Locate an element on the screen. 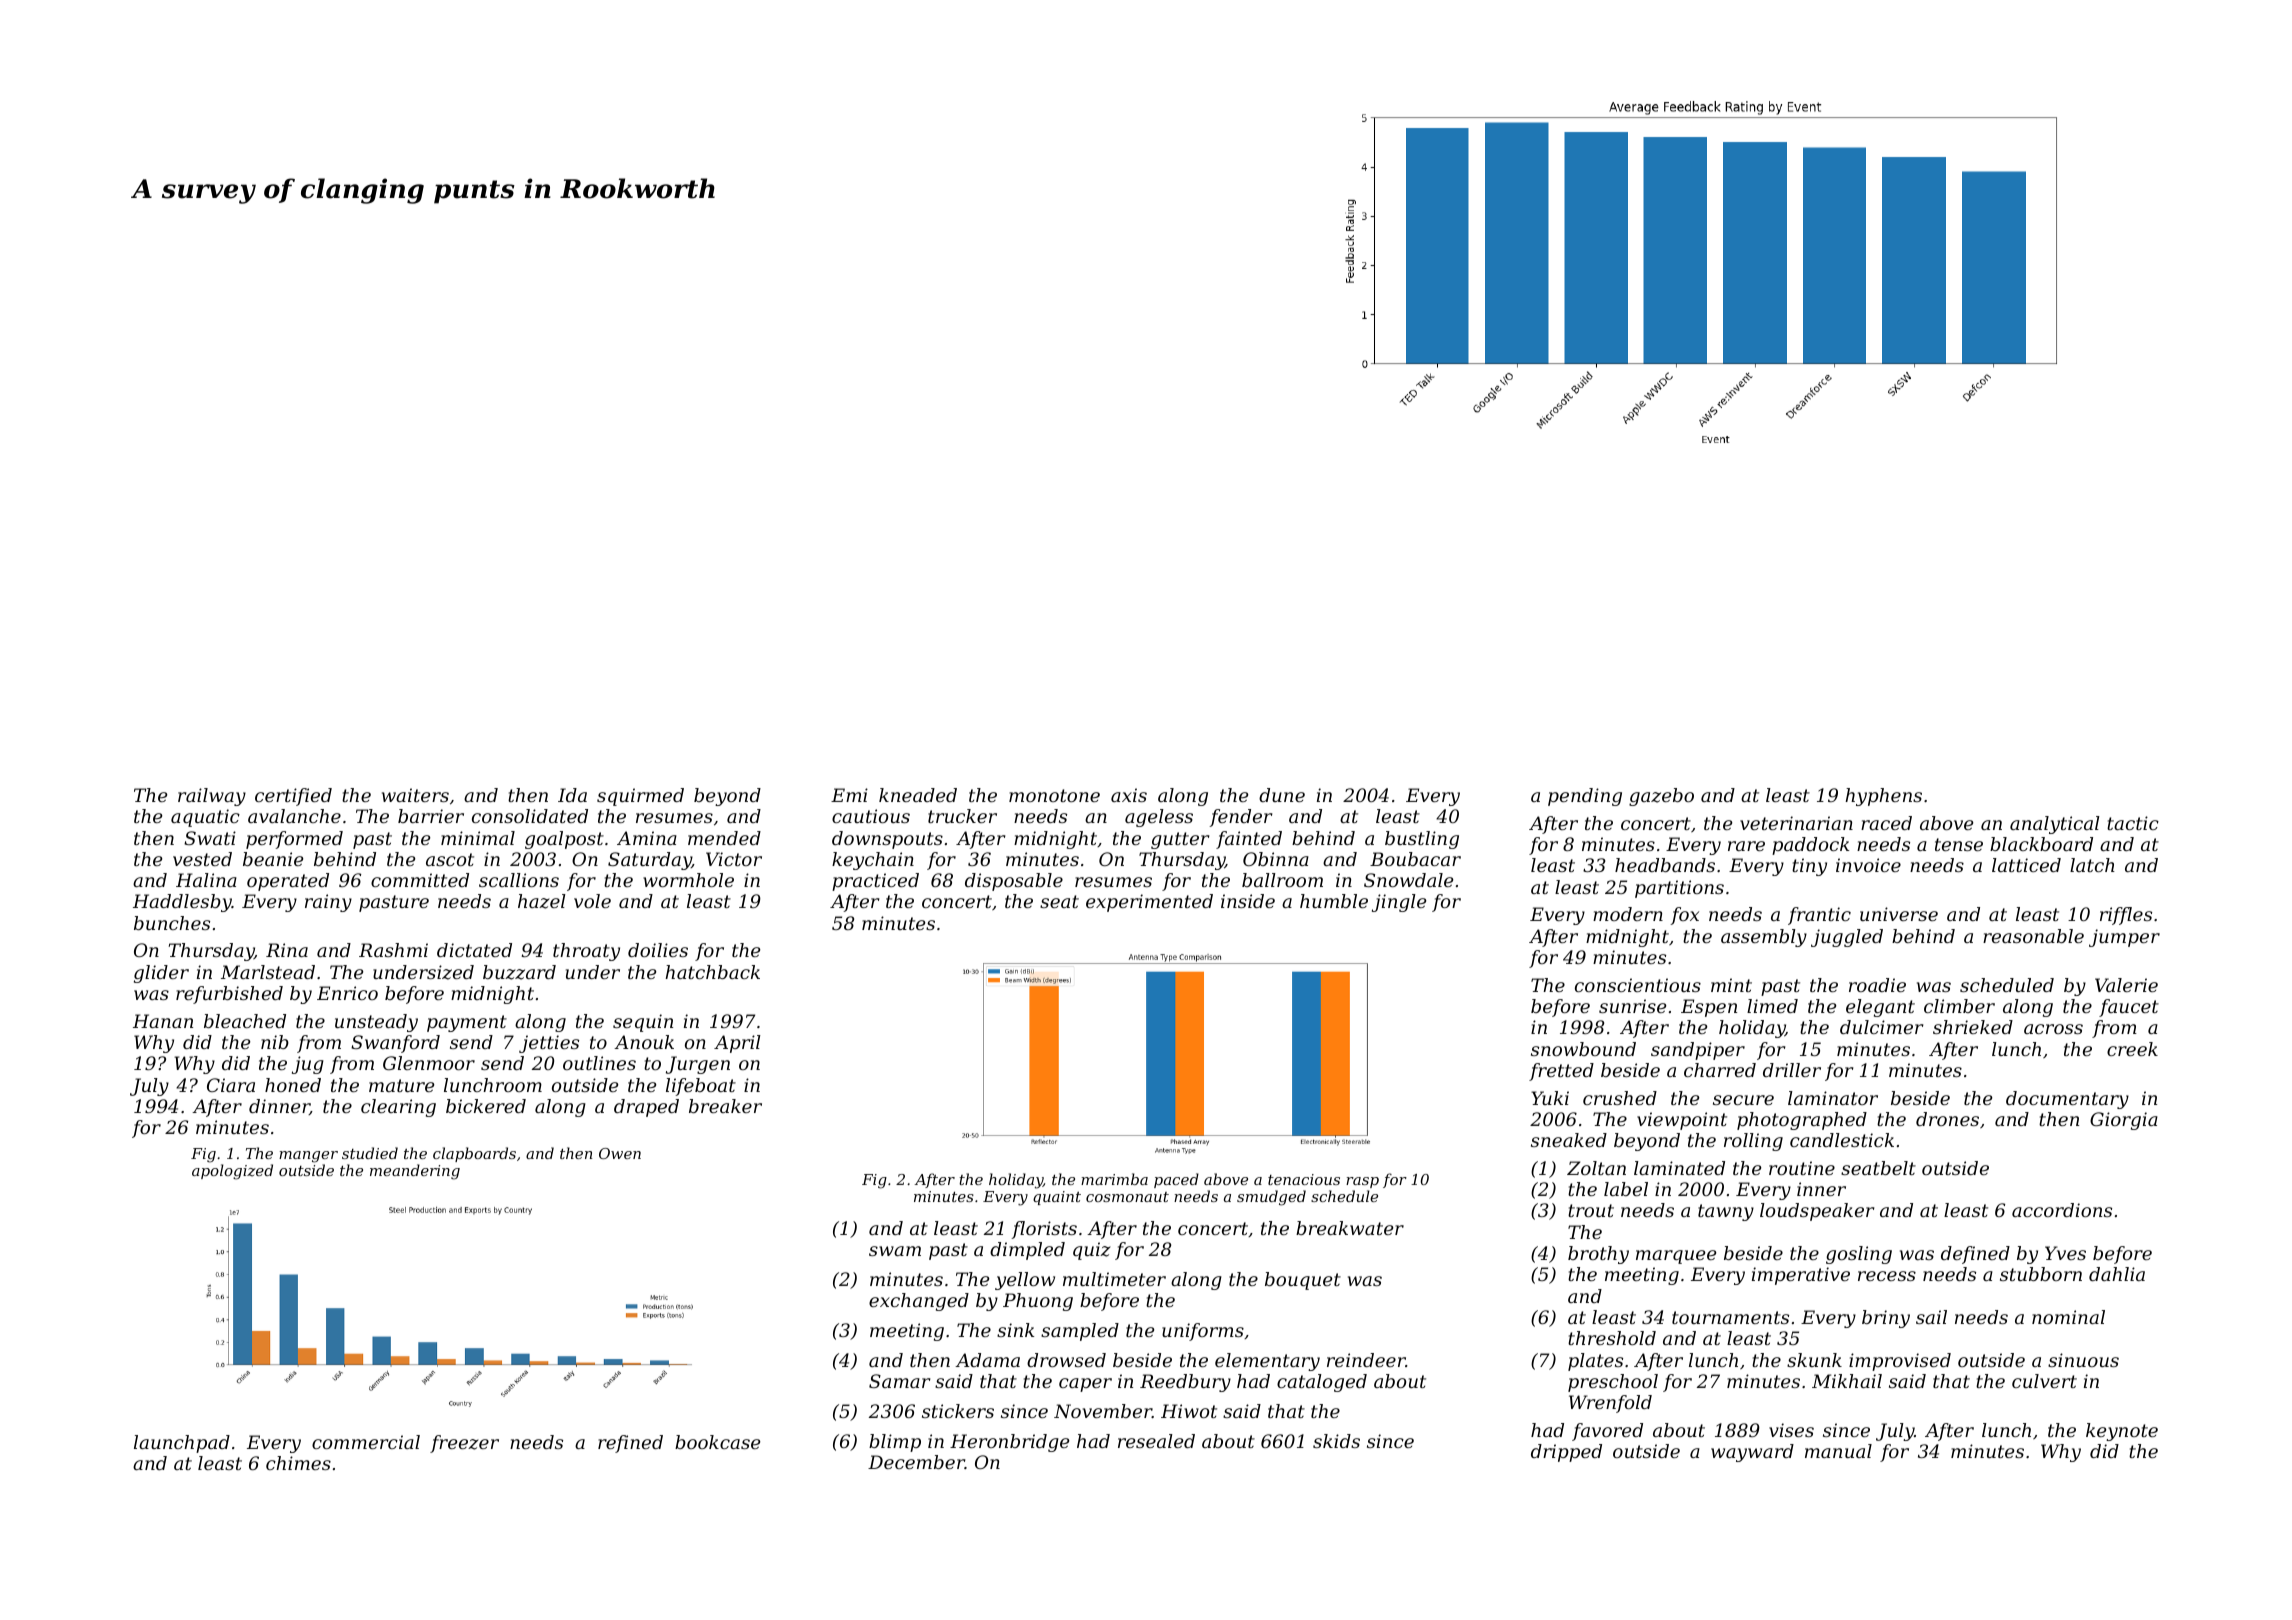 This screenshot has width=2292, height=1620. buzzard is located at coordinates (519, 972).
